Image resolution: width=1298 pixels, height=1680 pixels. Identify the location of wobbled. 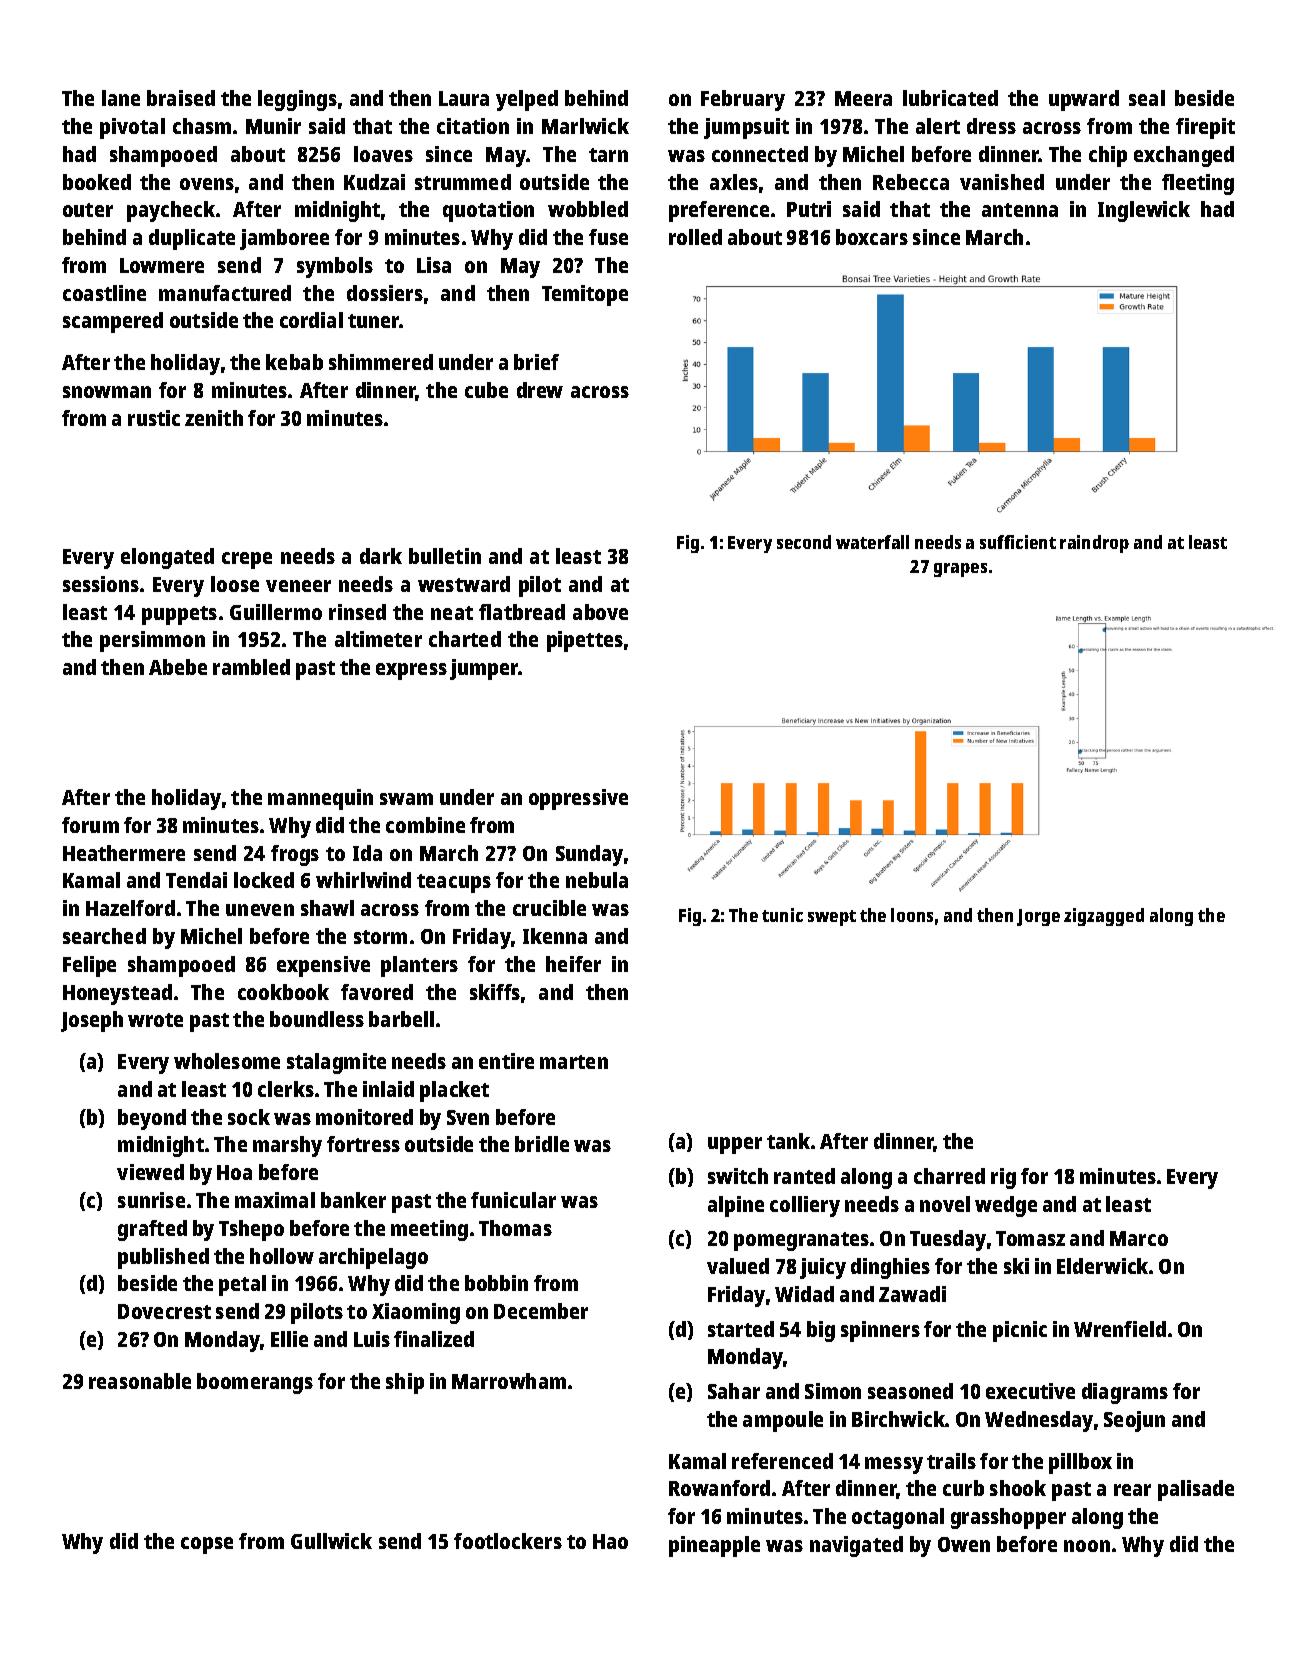
(588, 209).
